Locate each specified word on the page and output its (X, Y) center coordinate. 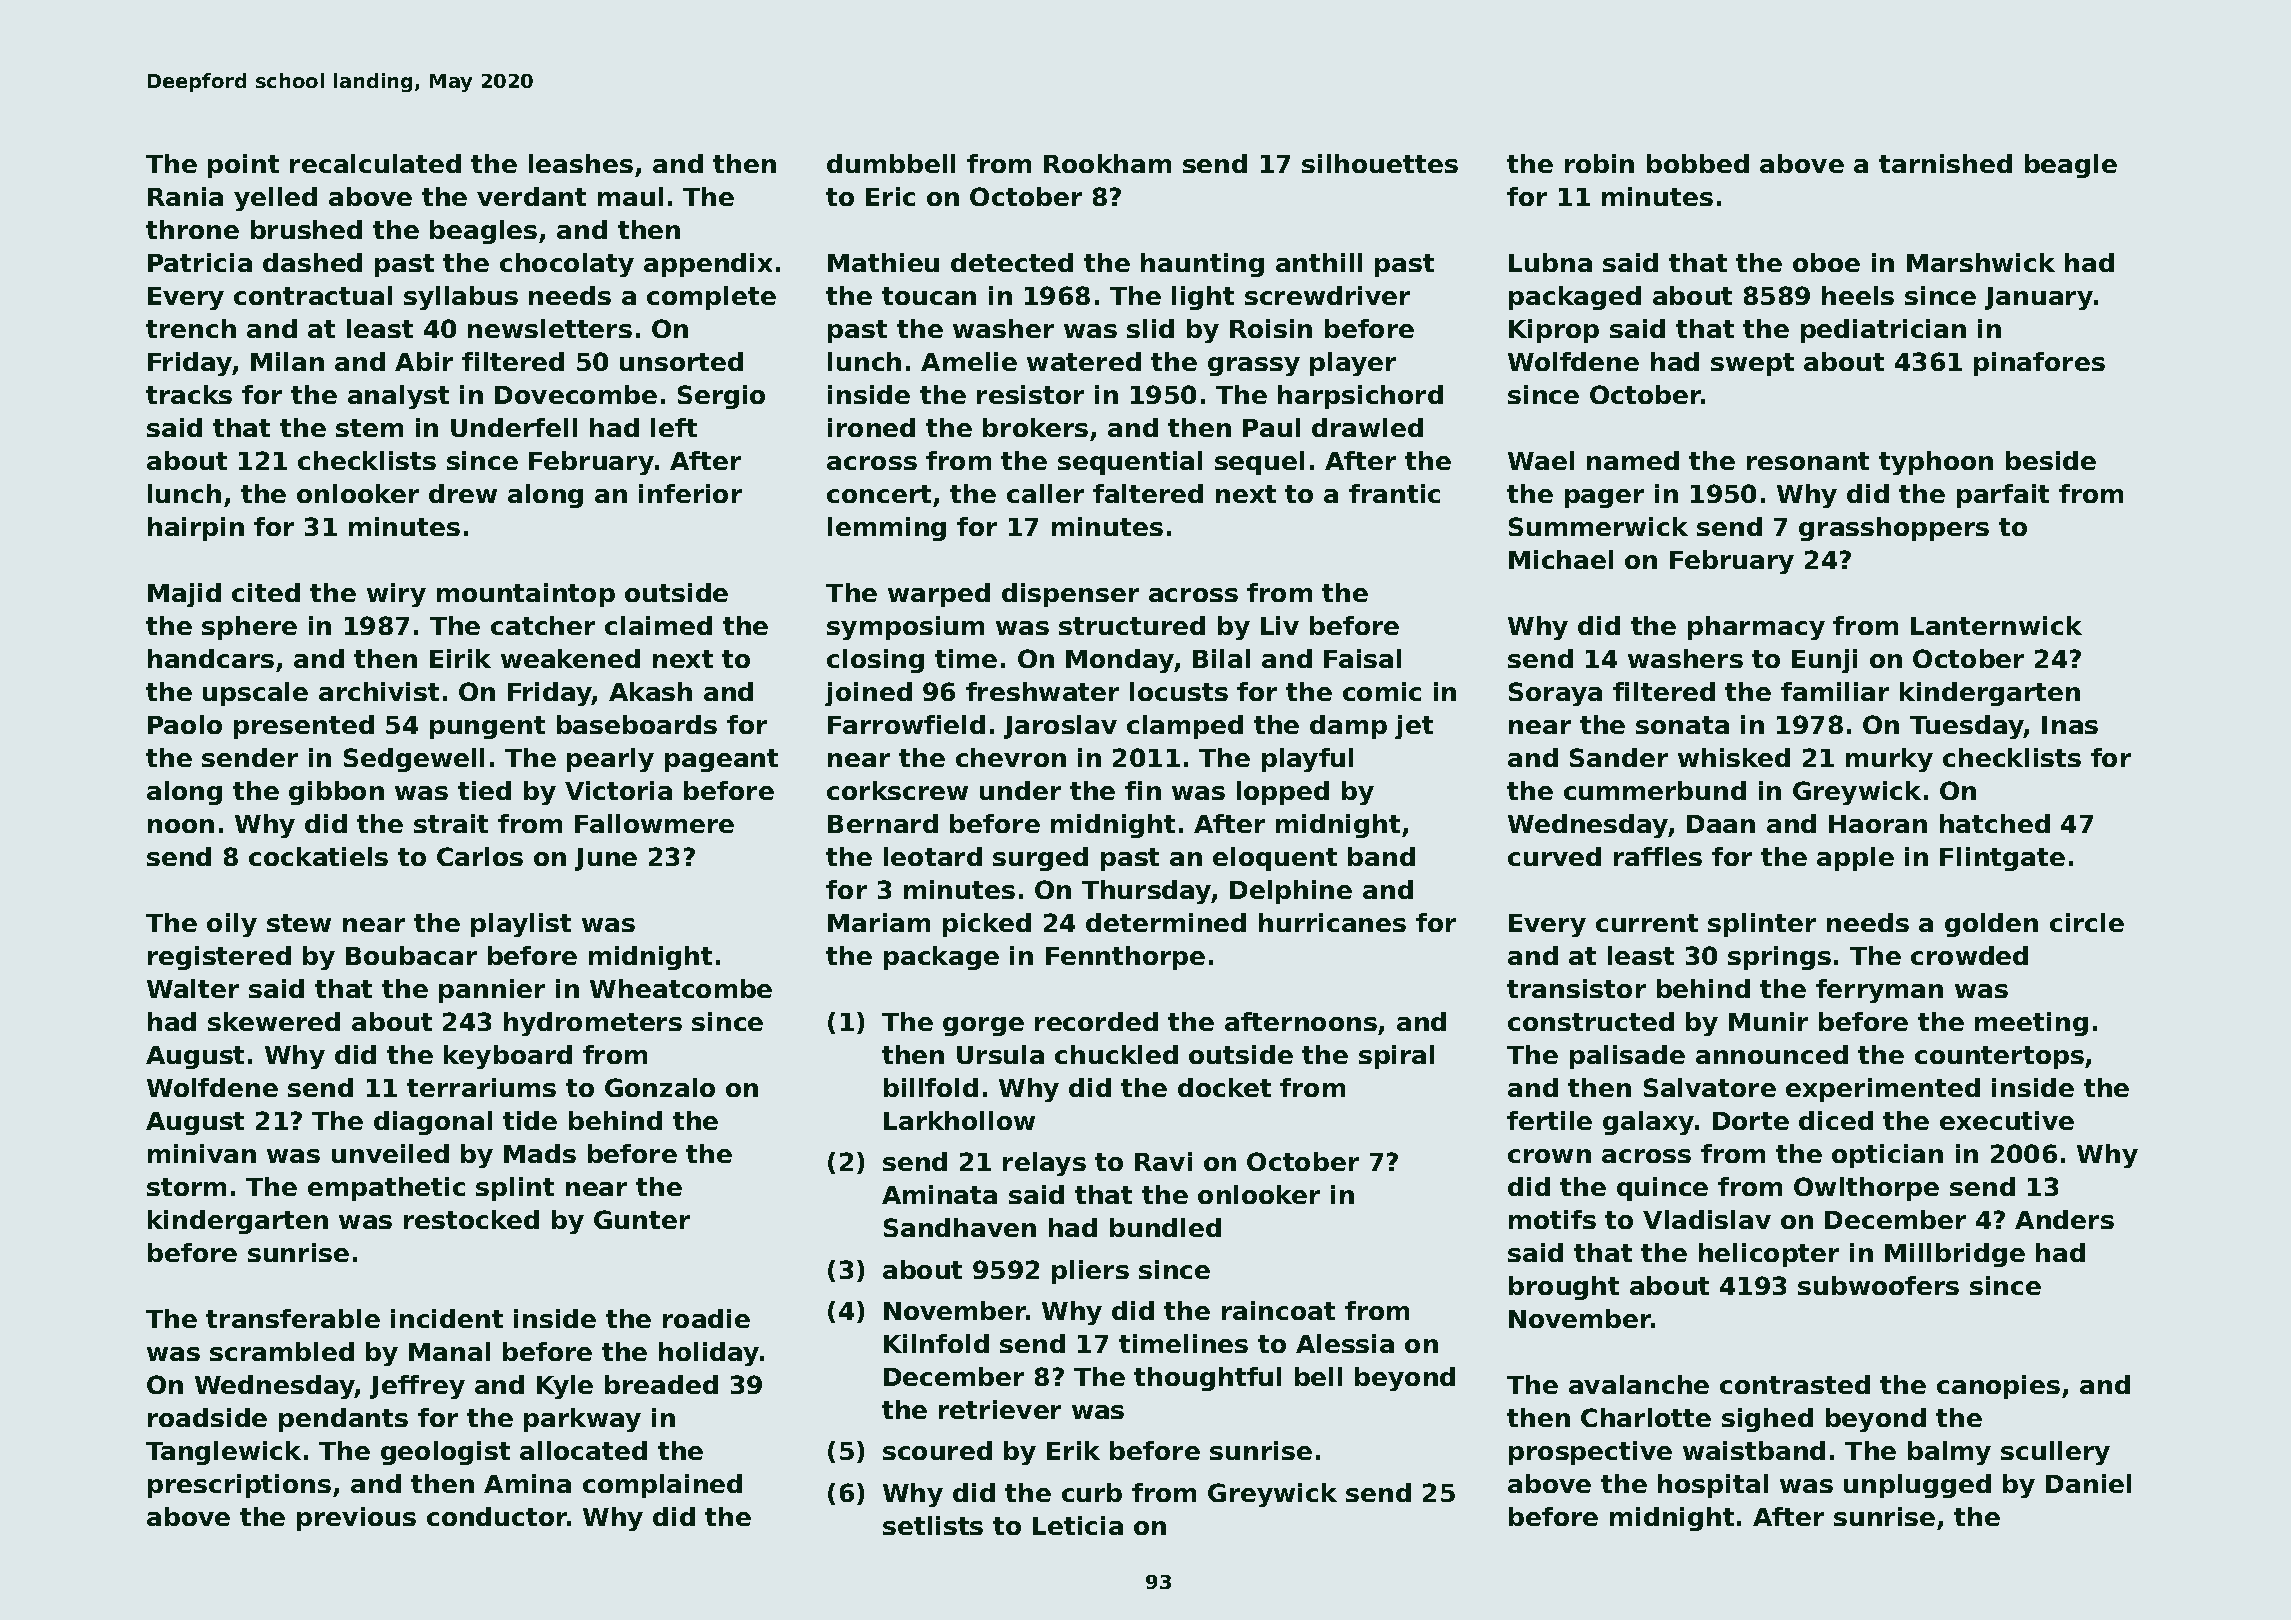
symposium (905, 628)
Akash (650, 691)
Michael (1561, 559)
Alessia (1345, 1343)
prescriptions (239, 1486)
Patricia (200, 262)
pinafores (2039, 364)
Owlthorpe (1866, 1189)
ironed (871, 427)
